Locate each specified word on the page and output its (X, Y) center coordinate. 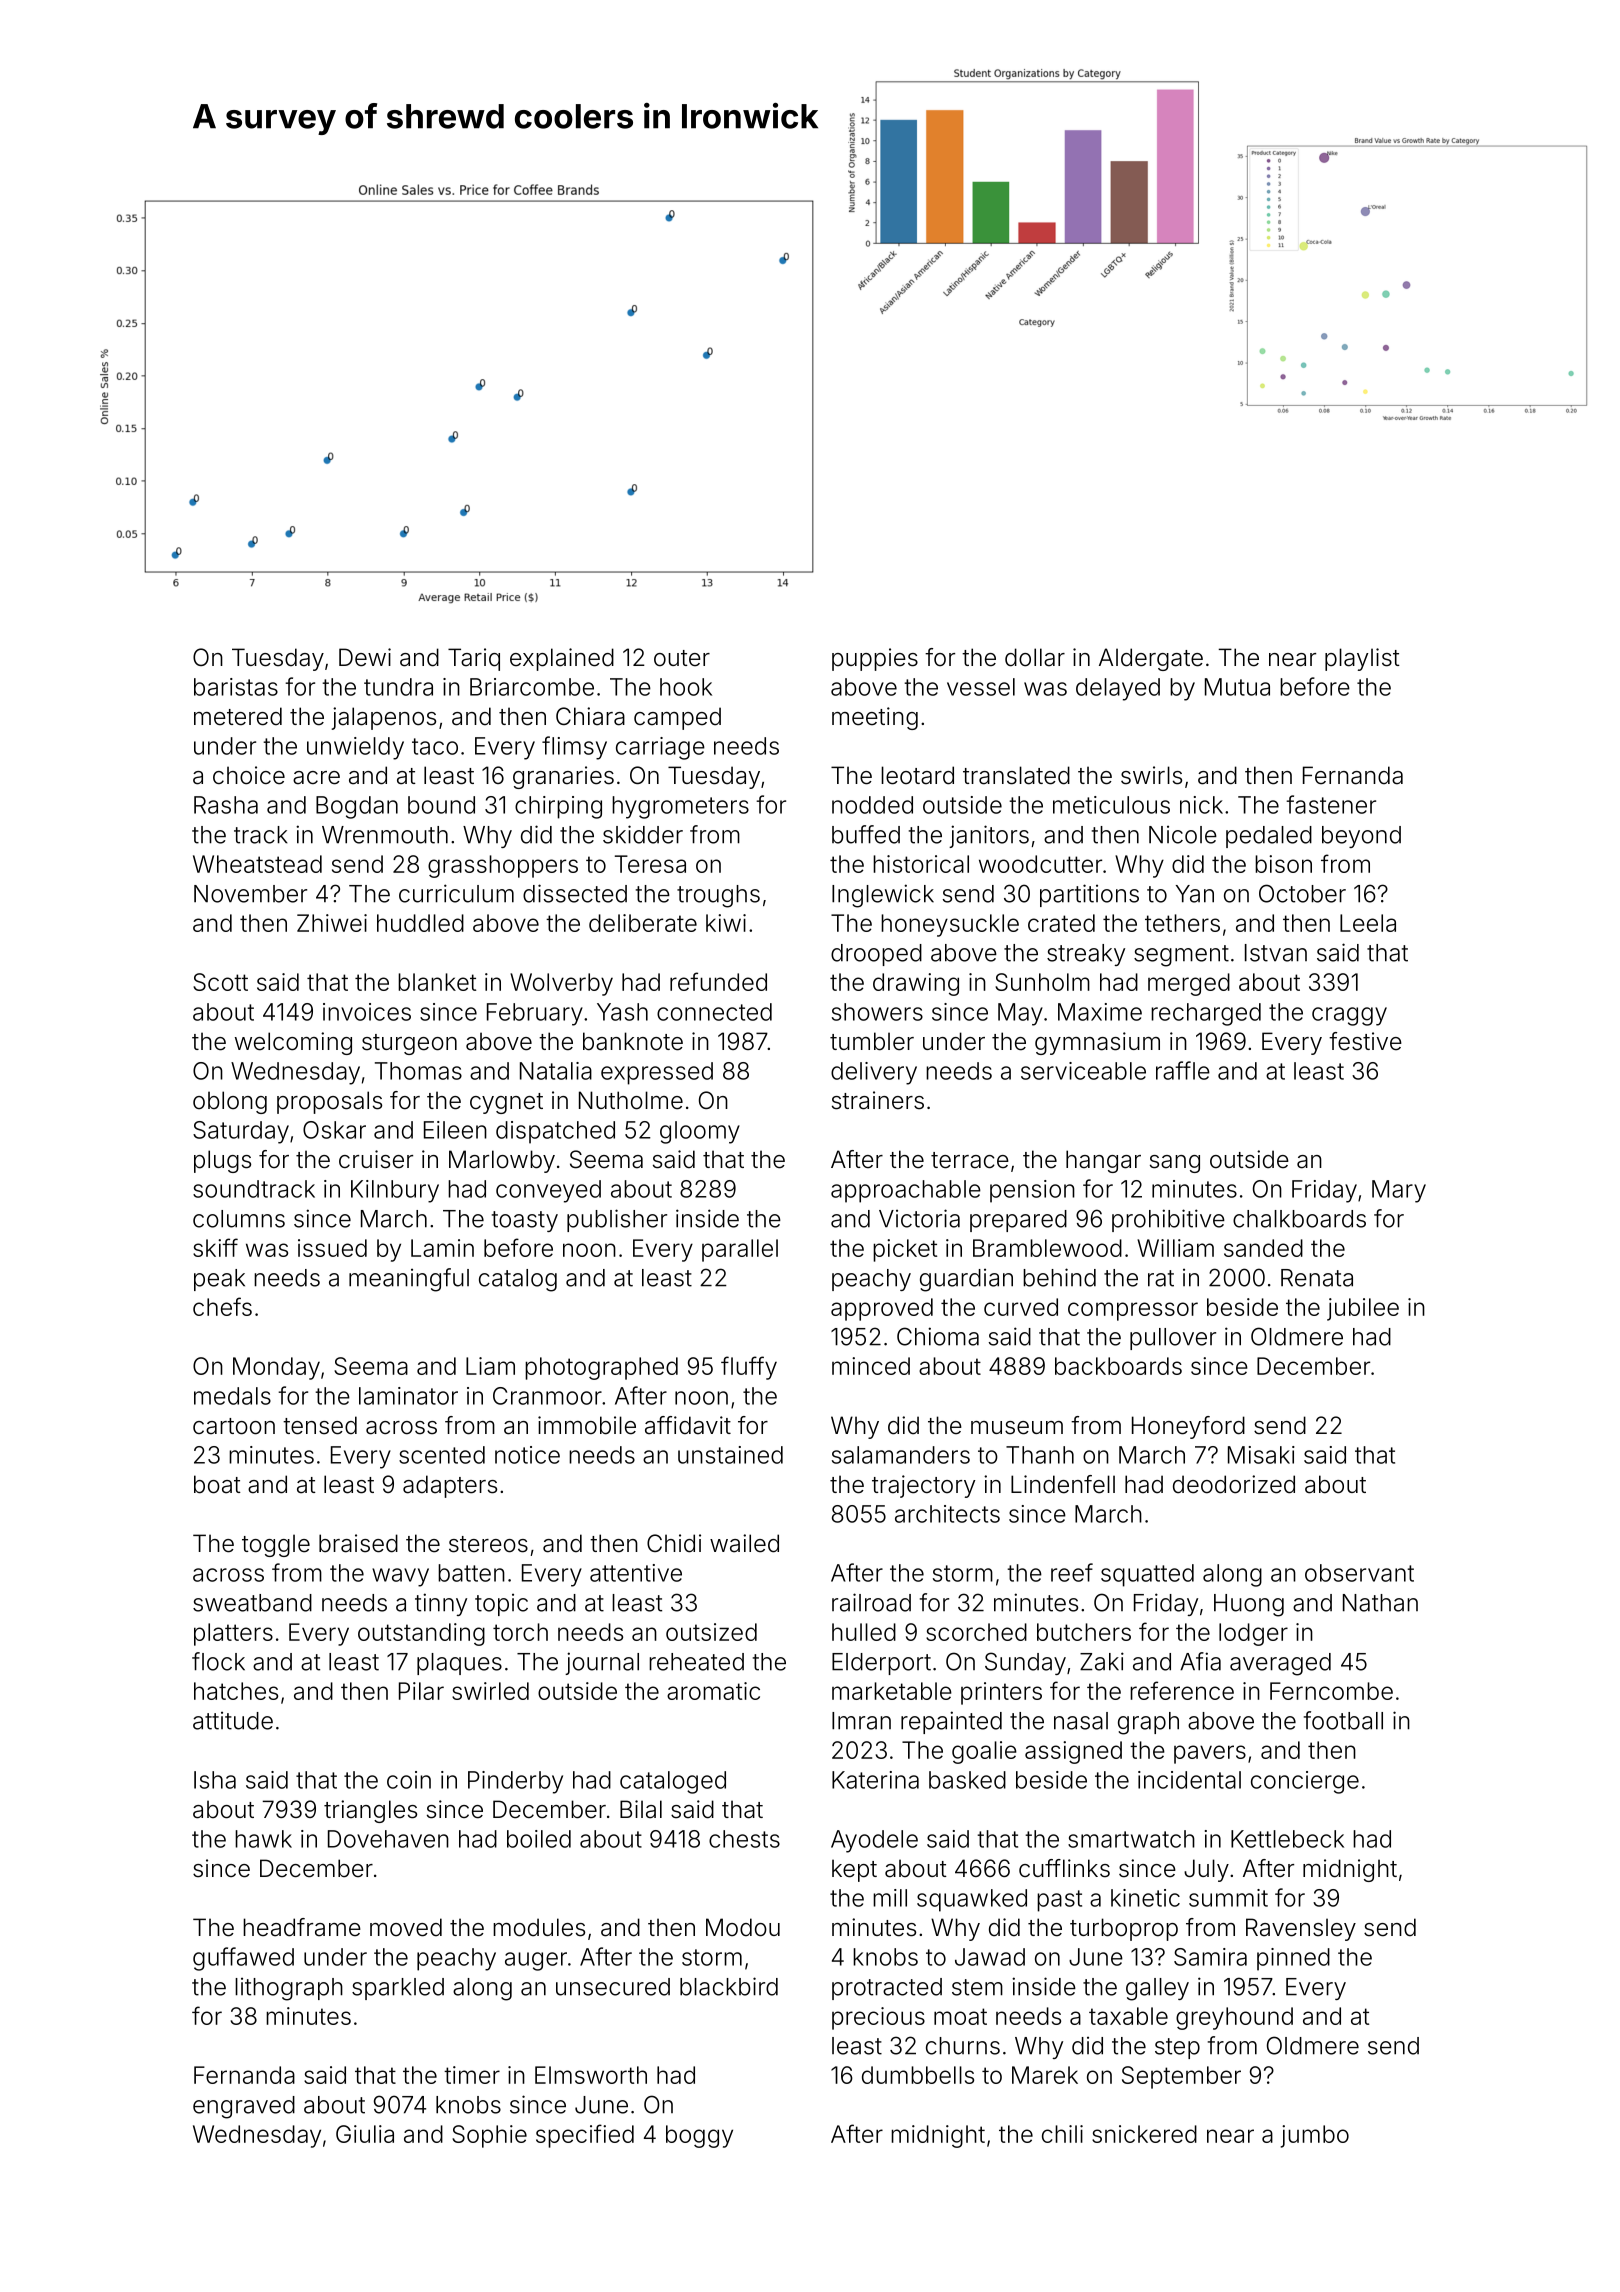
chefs (222, 1306)
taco (435, 746)
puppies (875, 659)
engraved (244, 2107)
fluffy (749, 1368)
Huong (1249, 1605)
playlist (1362, 659)
